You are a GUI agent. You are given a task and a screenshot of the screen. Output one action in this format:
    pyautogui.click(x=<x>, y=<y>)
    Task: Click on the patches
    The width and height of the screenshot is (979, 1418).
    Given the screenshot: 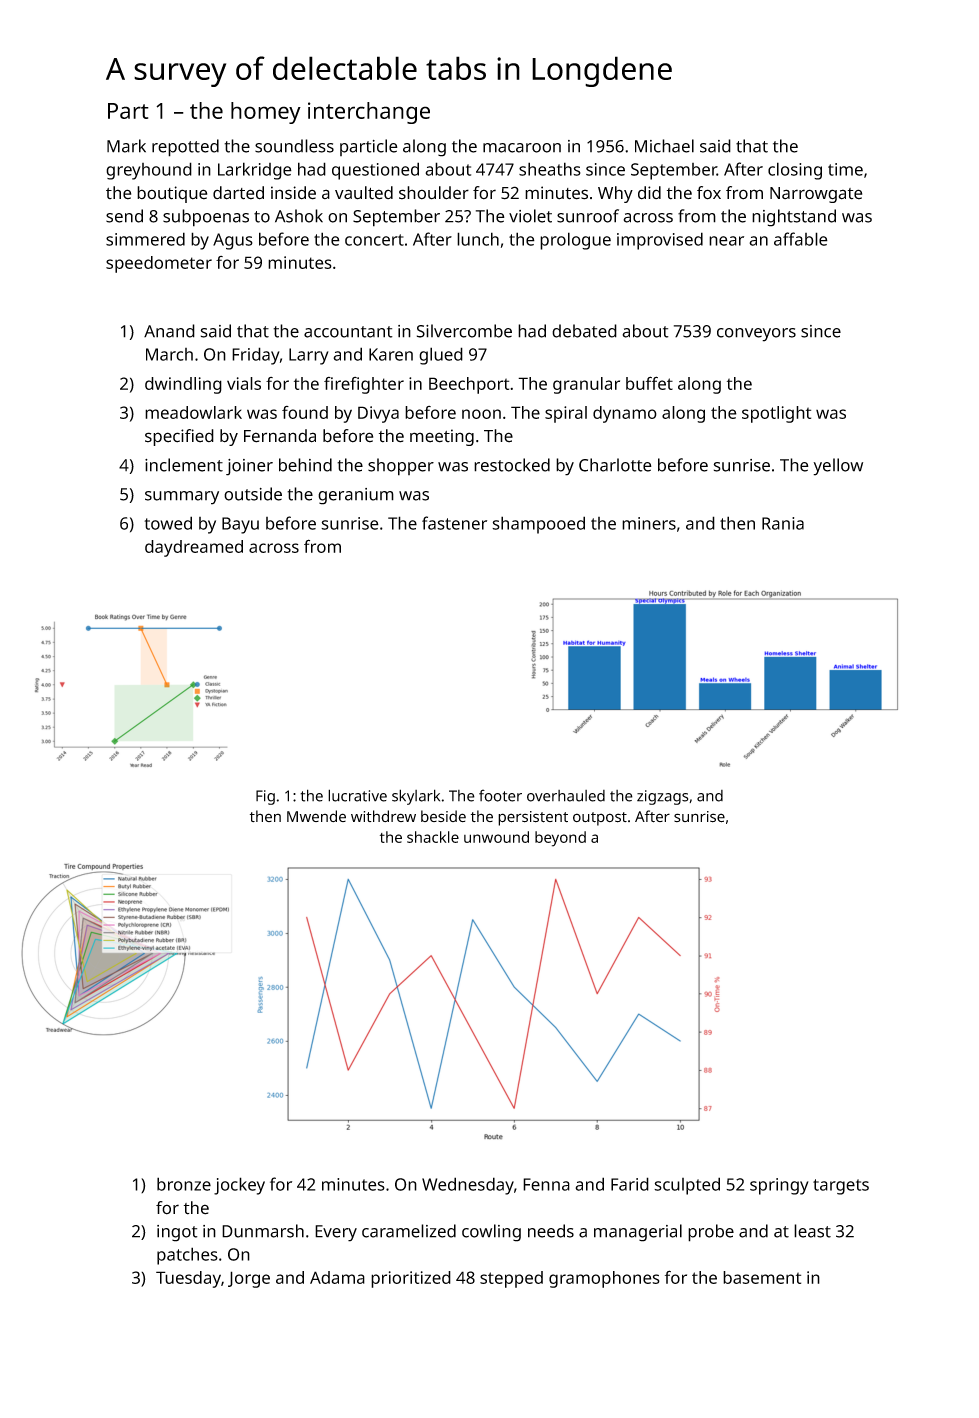 What is the action you would take?
    pyautogui.click(x=187, y=1256)
